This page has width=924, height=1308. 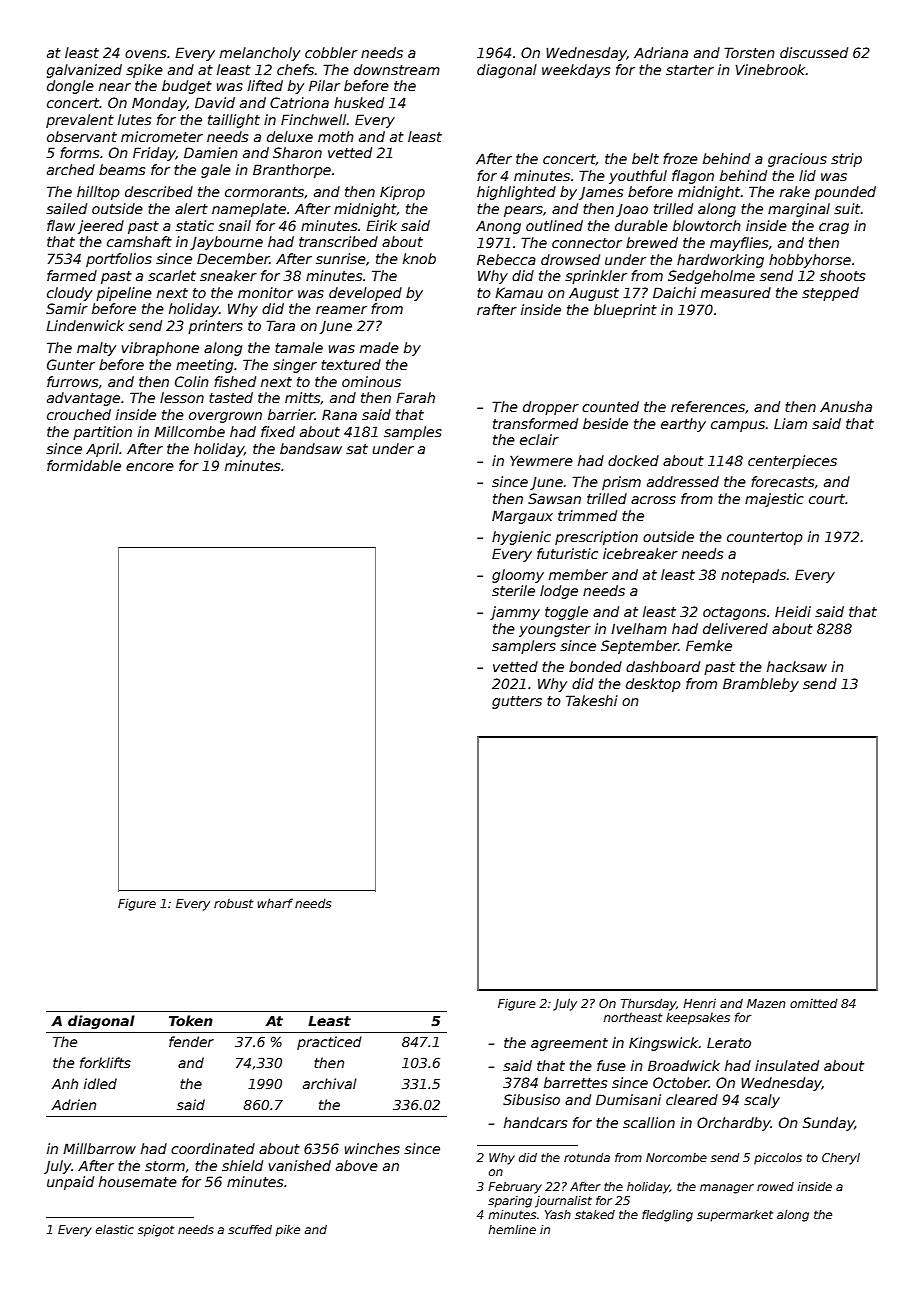 I want to click on unpaid, so click(x=70, y=1183).
